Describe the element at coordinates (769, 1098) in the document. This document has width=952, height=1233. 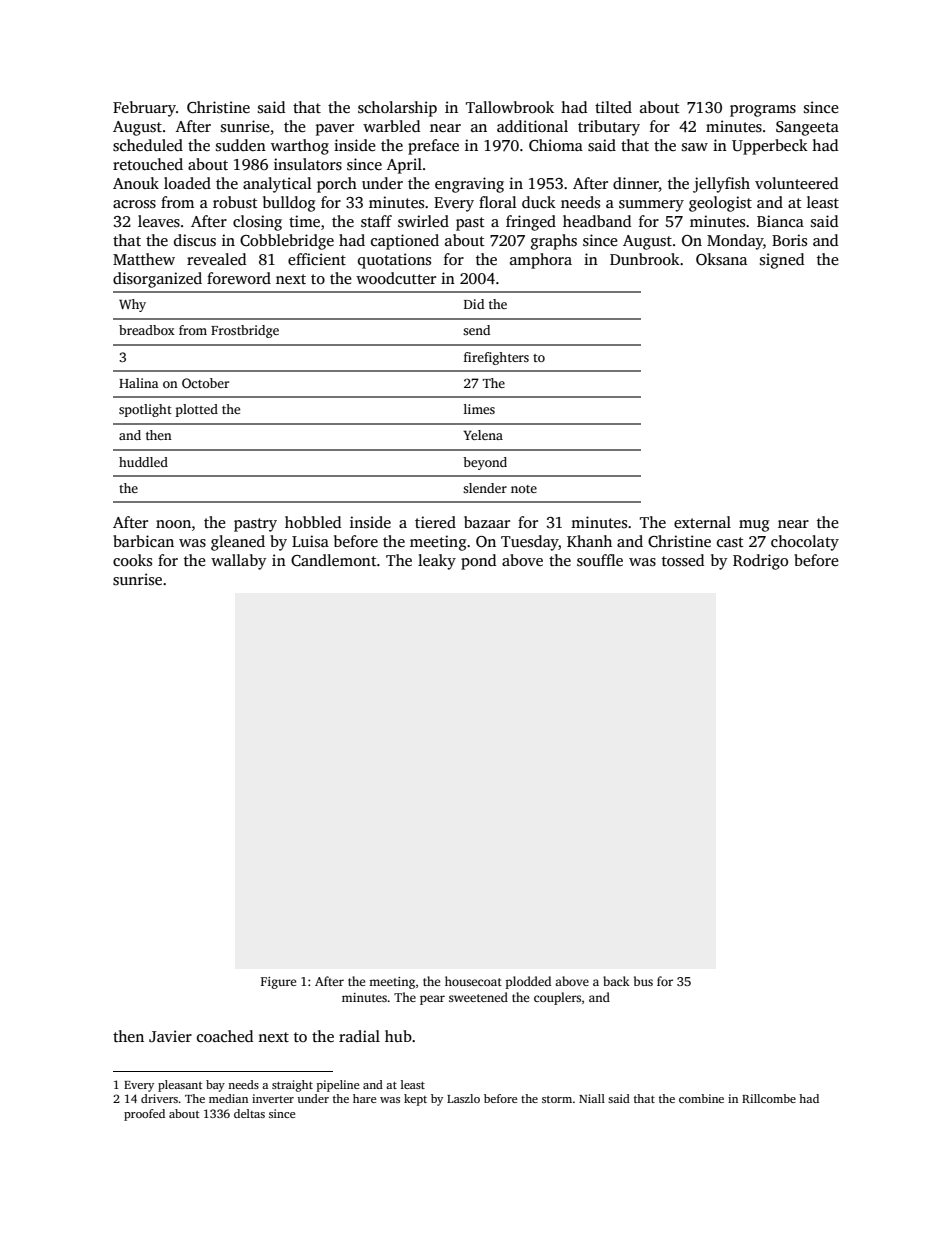
I see `Rillcombe` at that location.
